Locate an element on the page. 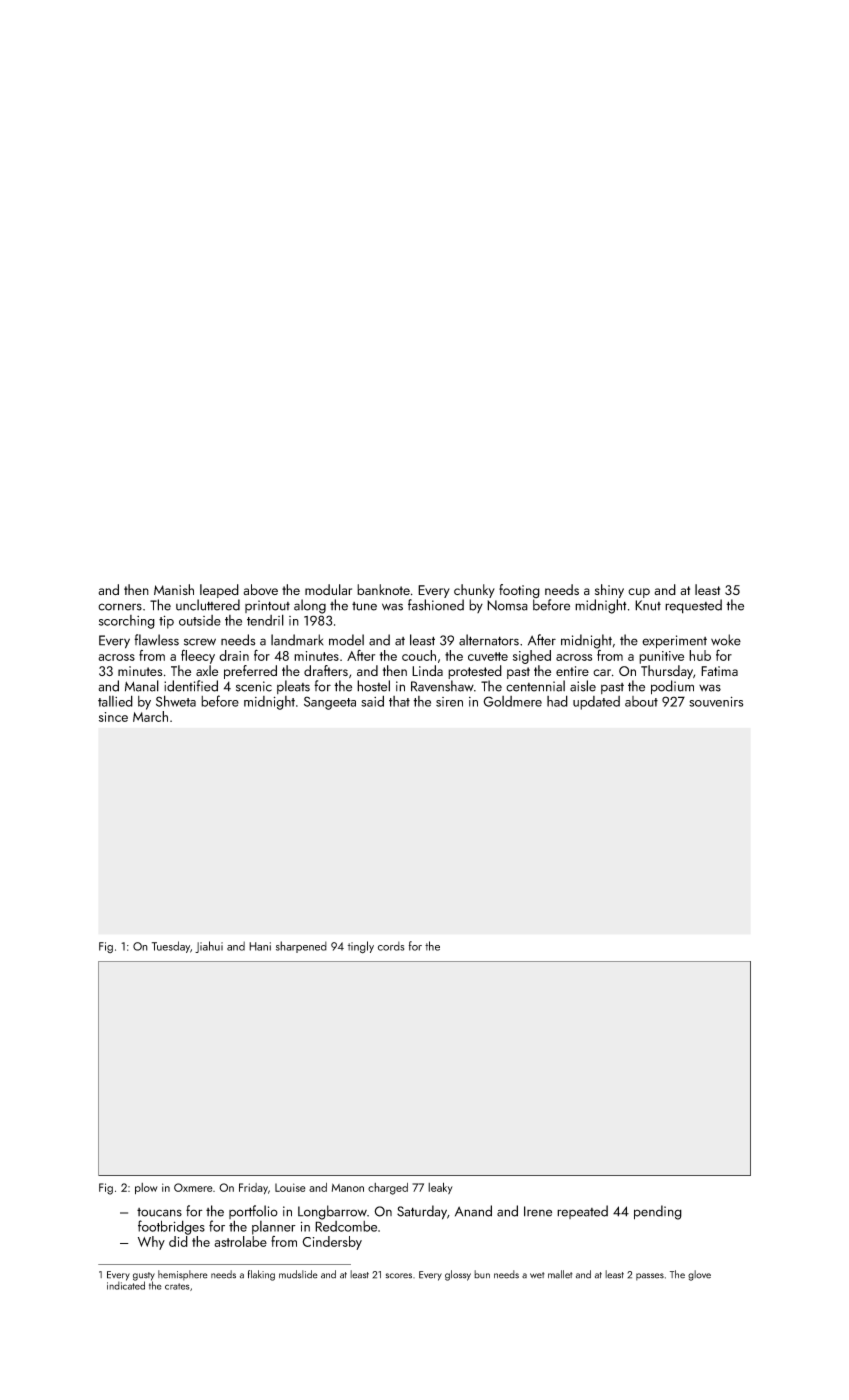 Image resolution: width=849 pixels, height=1400 pixels. Jiahui is located at coordinates (209, 947).
